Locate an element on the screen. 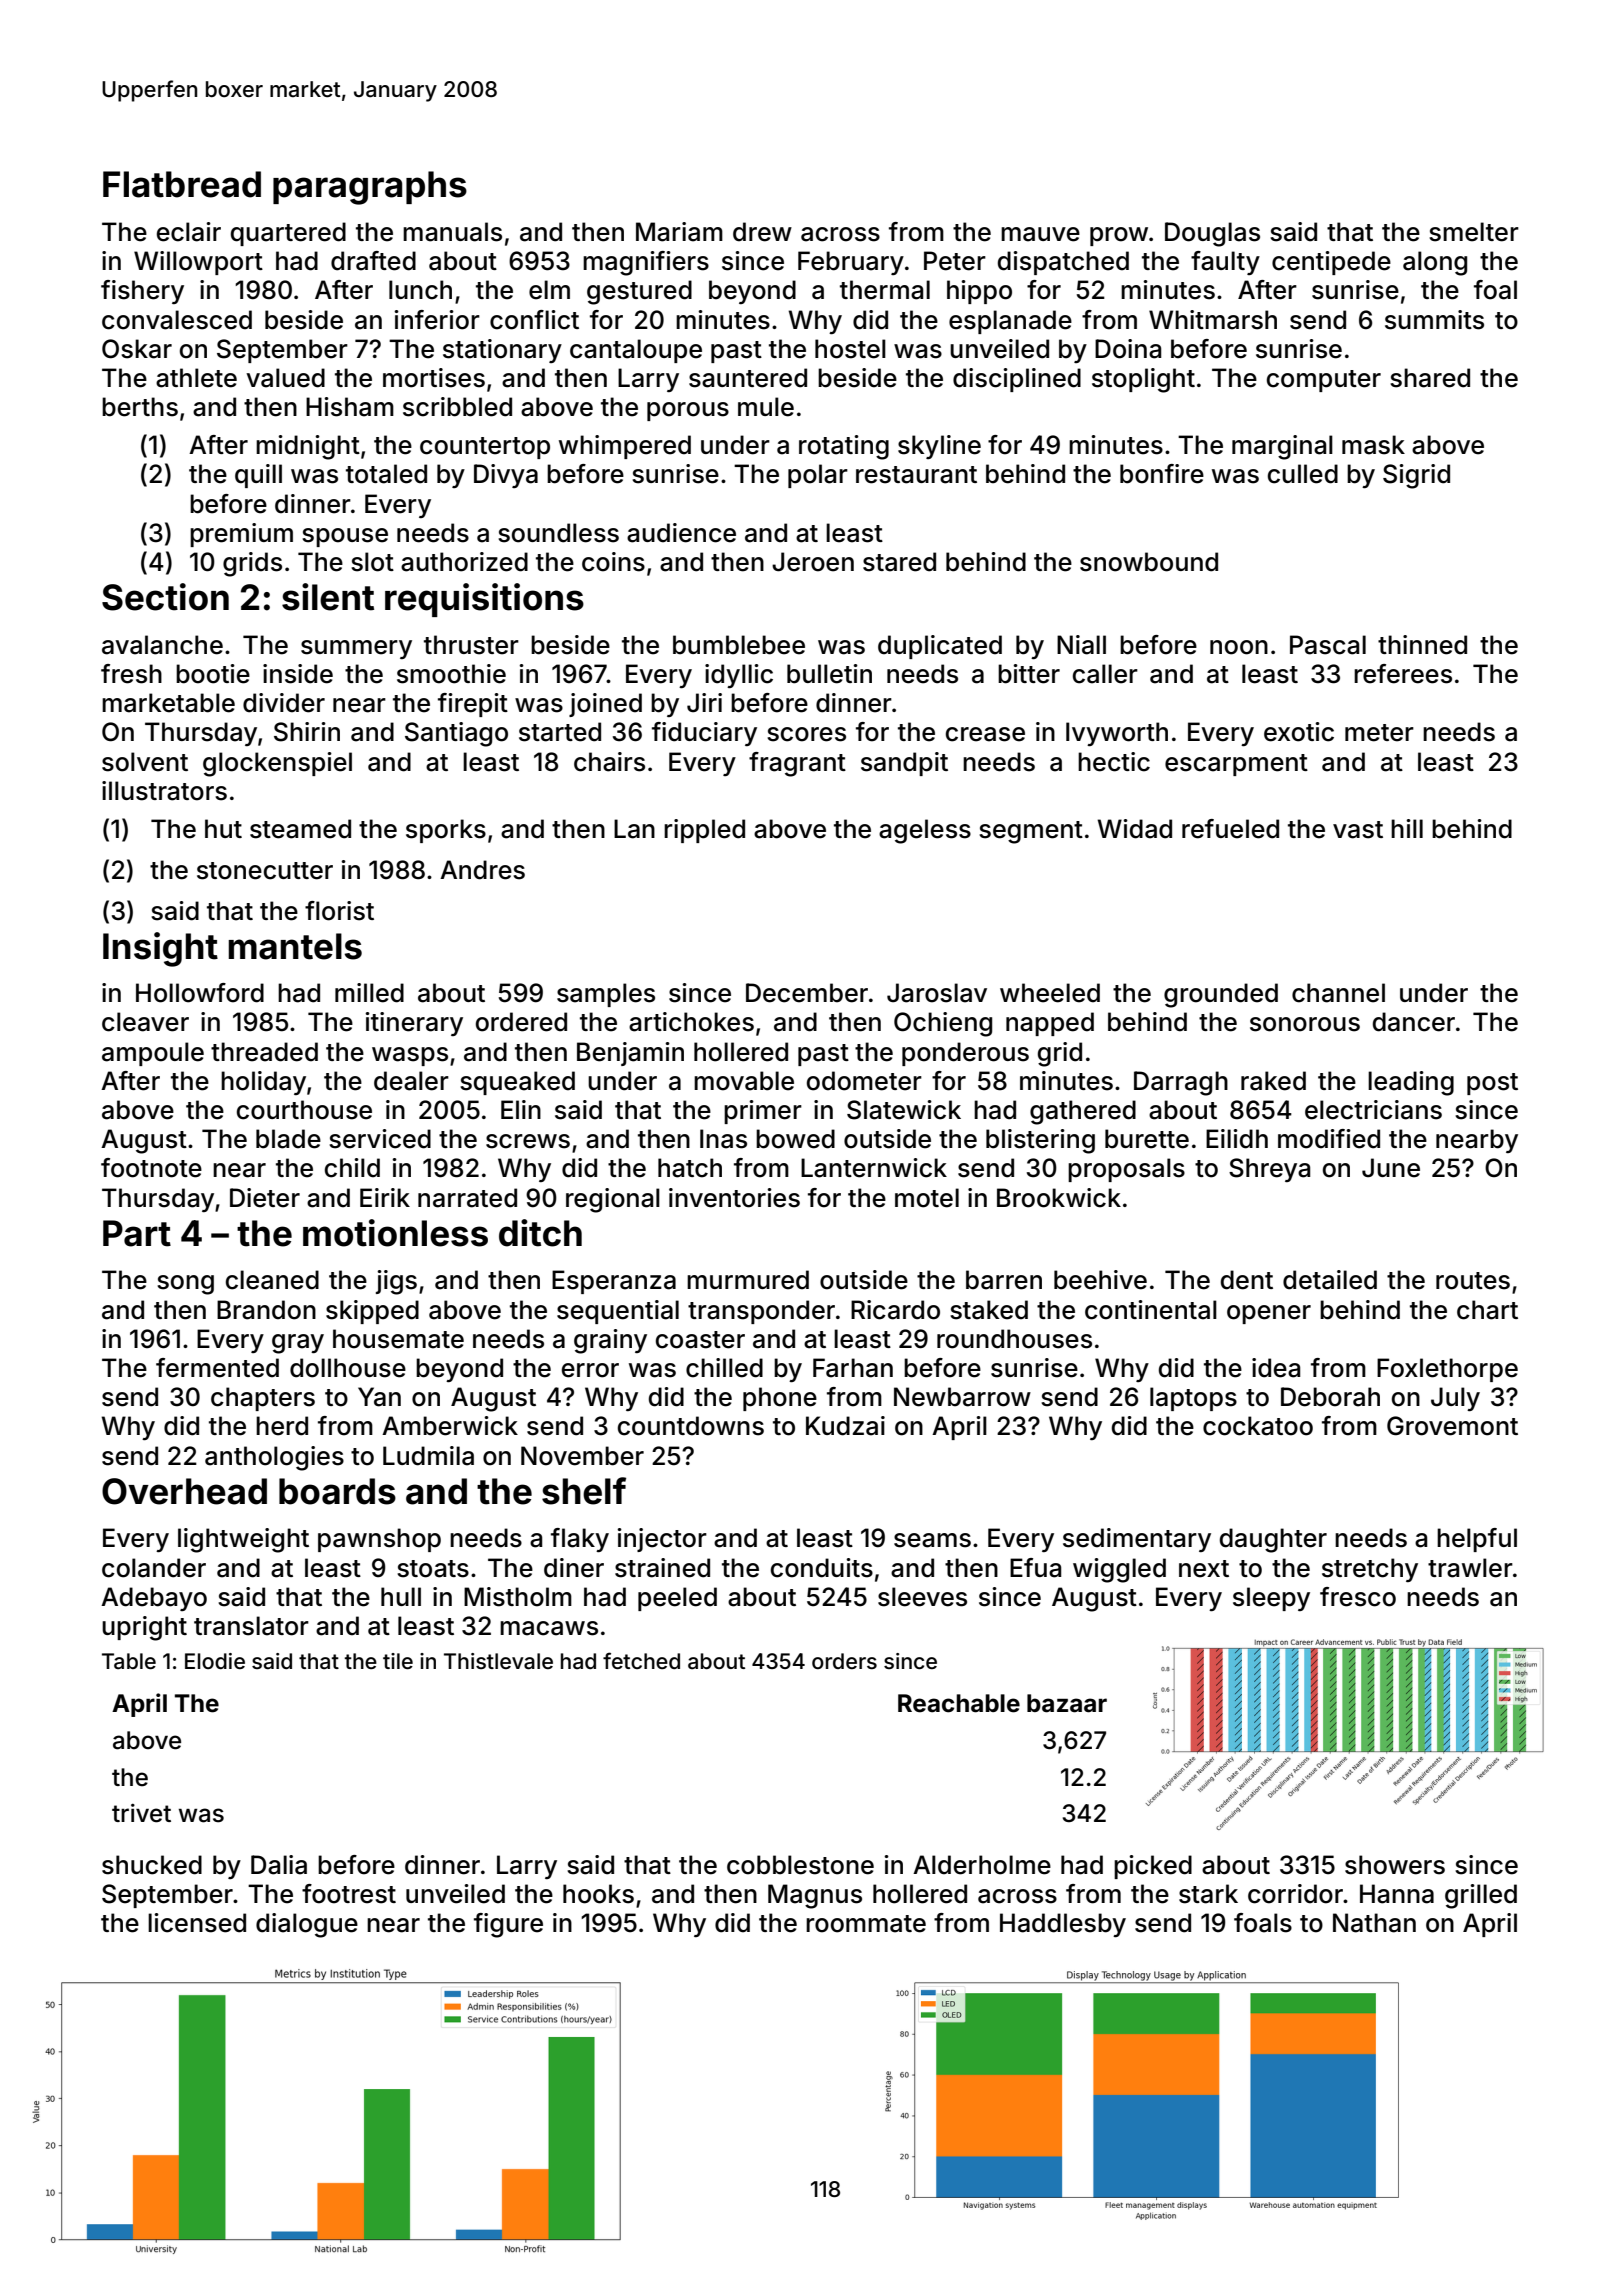 This screenshot has width=1620, height=2292. paragraphs is located at coordinates (370, 188).
